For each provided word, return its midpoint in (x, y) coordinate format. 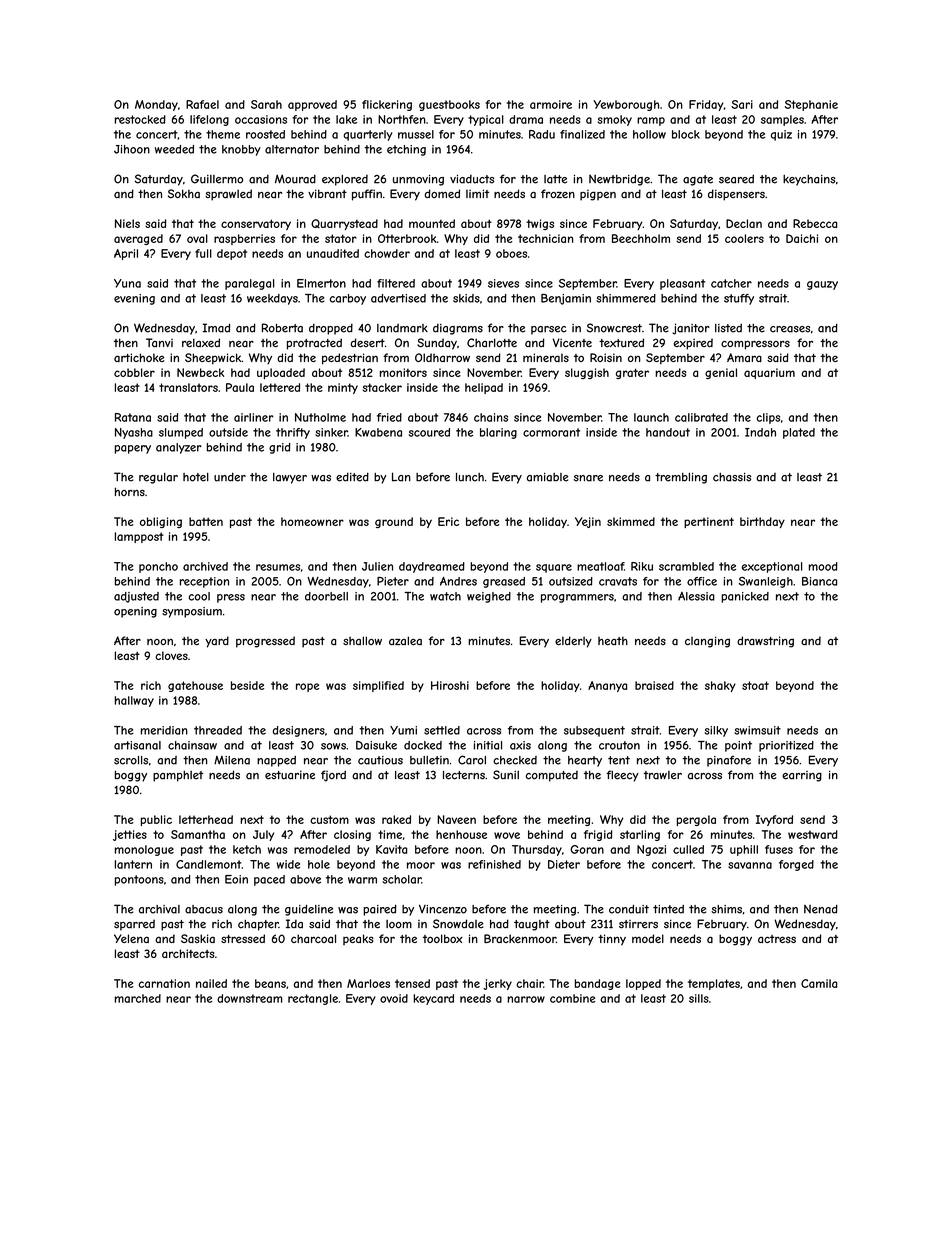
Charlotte (492, 342)
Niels (127, 223)
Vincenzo (443, 909)
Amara (744, 357)
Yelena (131, 938)
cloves (171, 655)
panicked (745, 597)
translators (188, 387)
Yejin (588, 522)
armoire (551, 104)
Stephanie (811, 105)
